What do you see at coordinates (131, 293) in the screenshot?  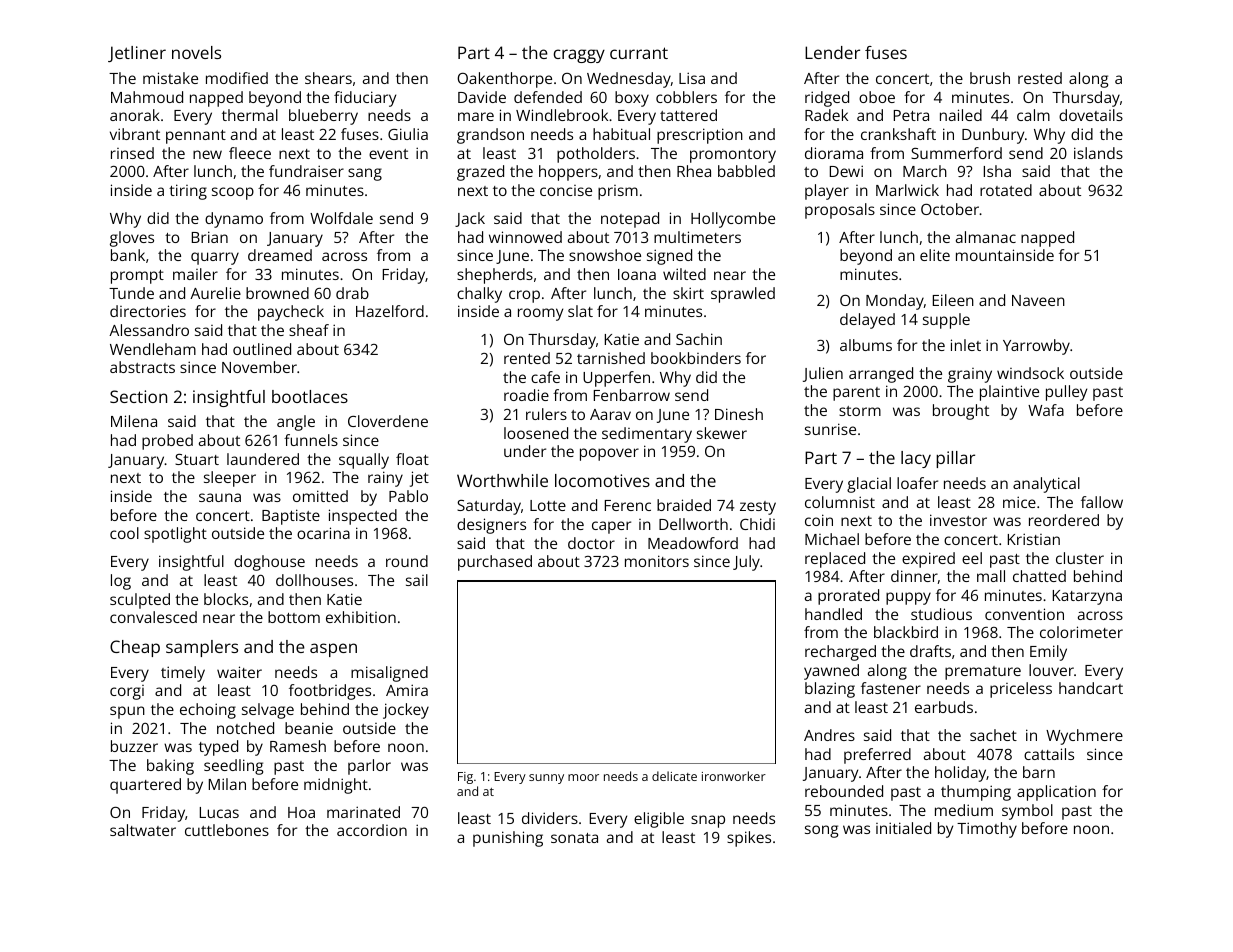 I see `Tunde` at bounding box center [131, 293].
